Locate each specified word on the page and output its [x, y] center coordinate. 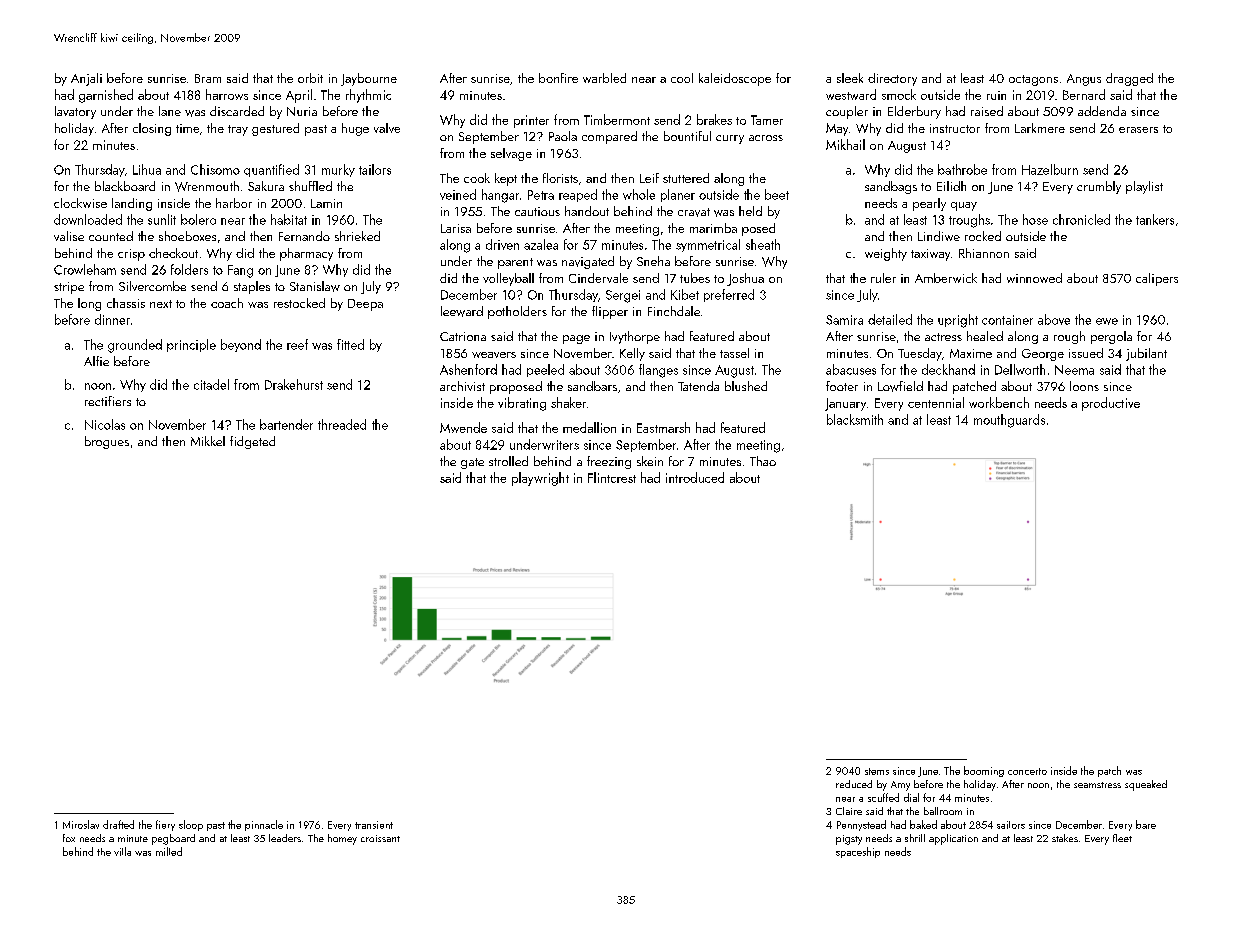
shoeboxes [187, 236]
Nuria [302, 111]
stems [877, 771]
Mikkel [208, 441]
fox [69, 838]
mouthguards [1009, 421]
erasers [1138, 130]
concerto [1027, 771]
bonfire [558, 78]
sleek [850, 78]
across [766, 138]
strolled [508, 461]
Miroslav [81, 824]
